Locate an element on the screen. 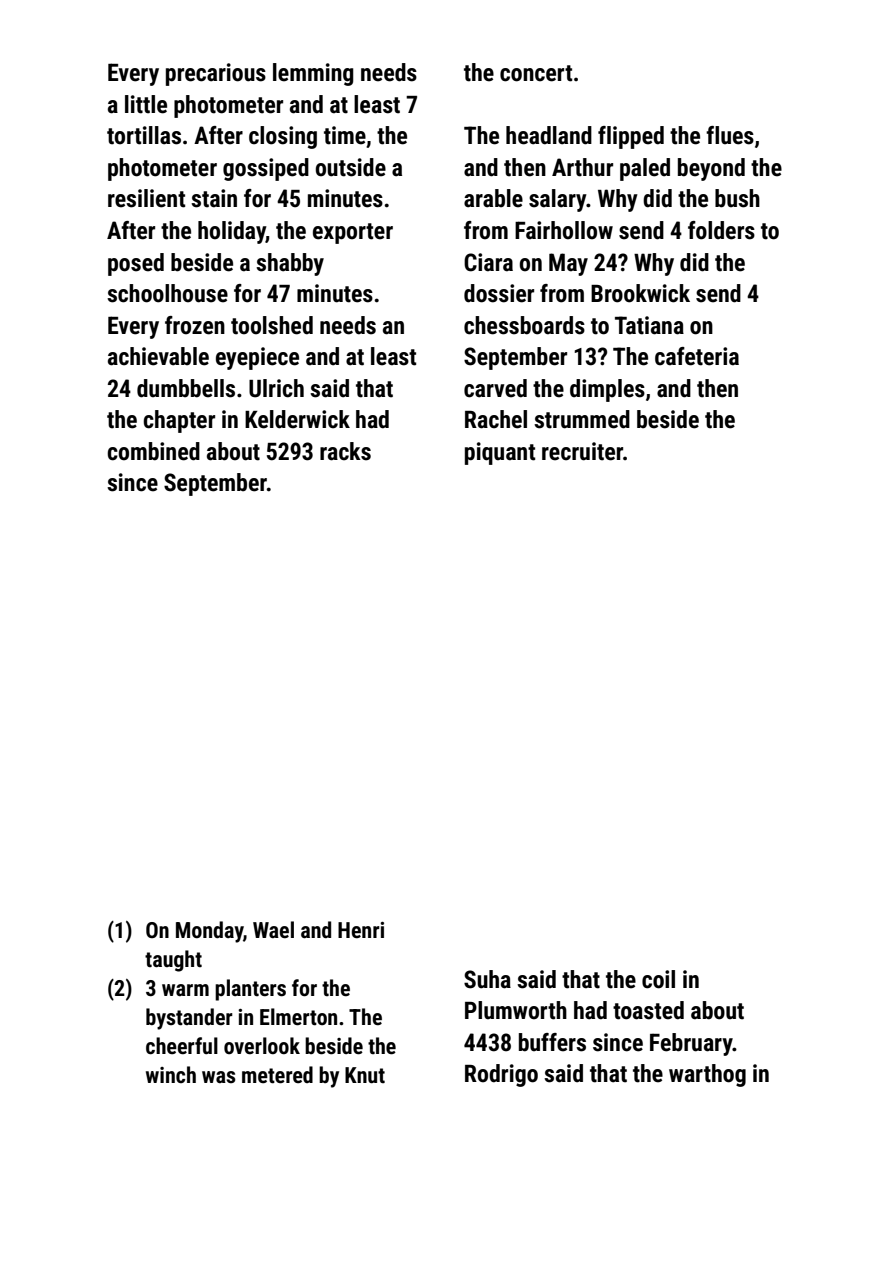 This screenshot has width=892, height=1265. was is located at coordinates (219, 1077).
